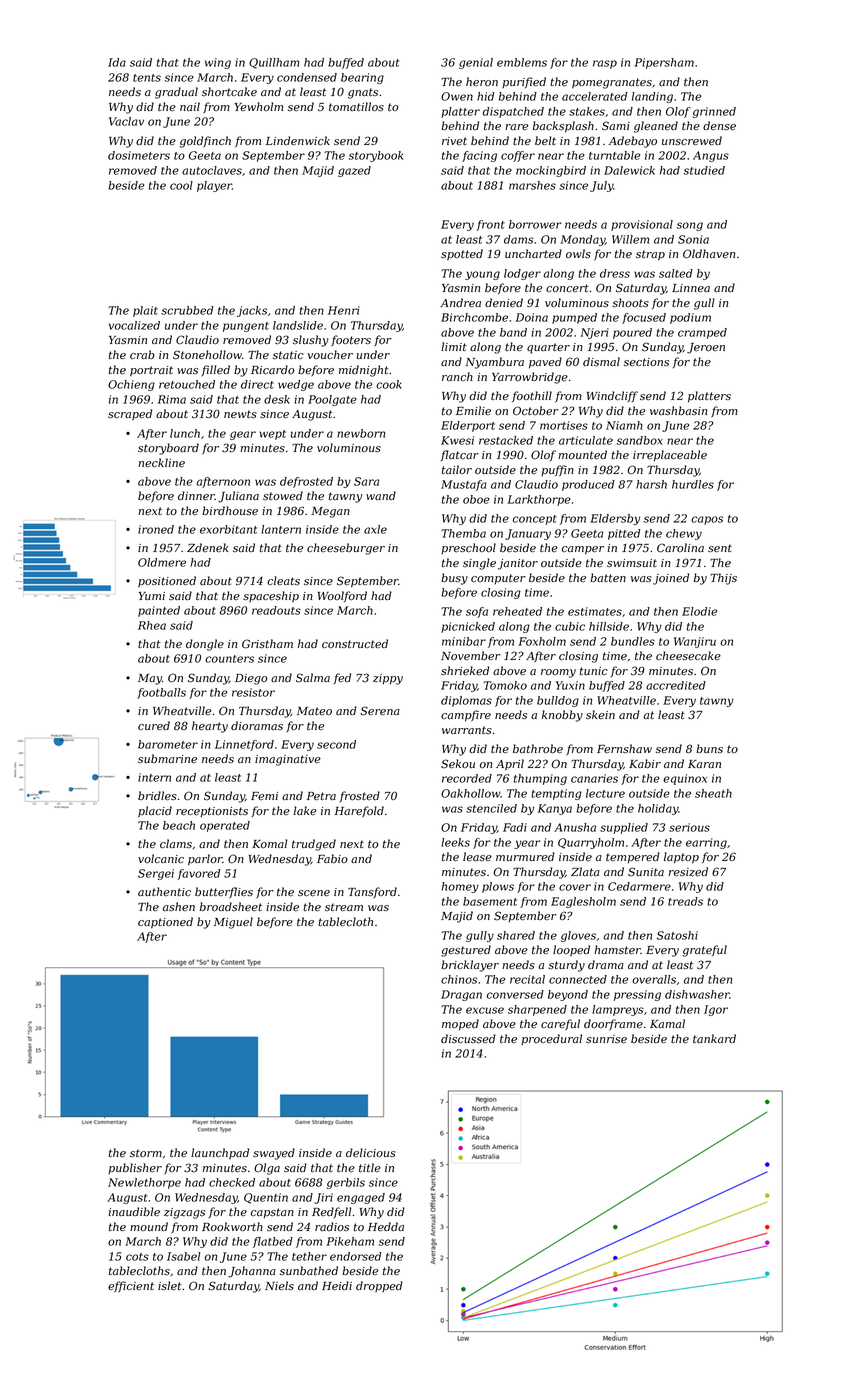 The image size is (849, 1400). Describe the element at coordinates (594, 671) in the document. I see `tunic` at that location.
